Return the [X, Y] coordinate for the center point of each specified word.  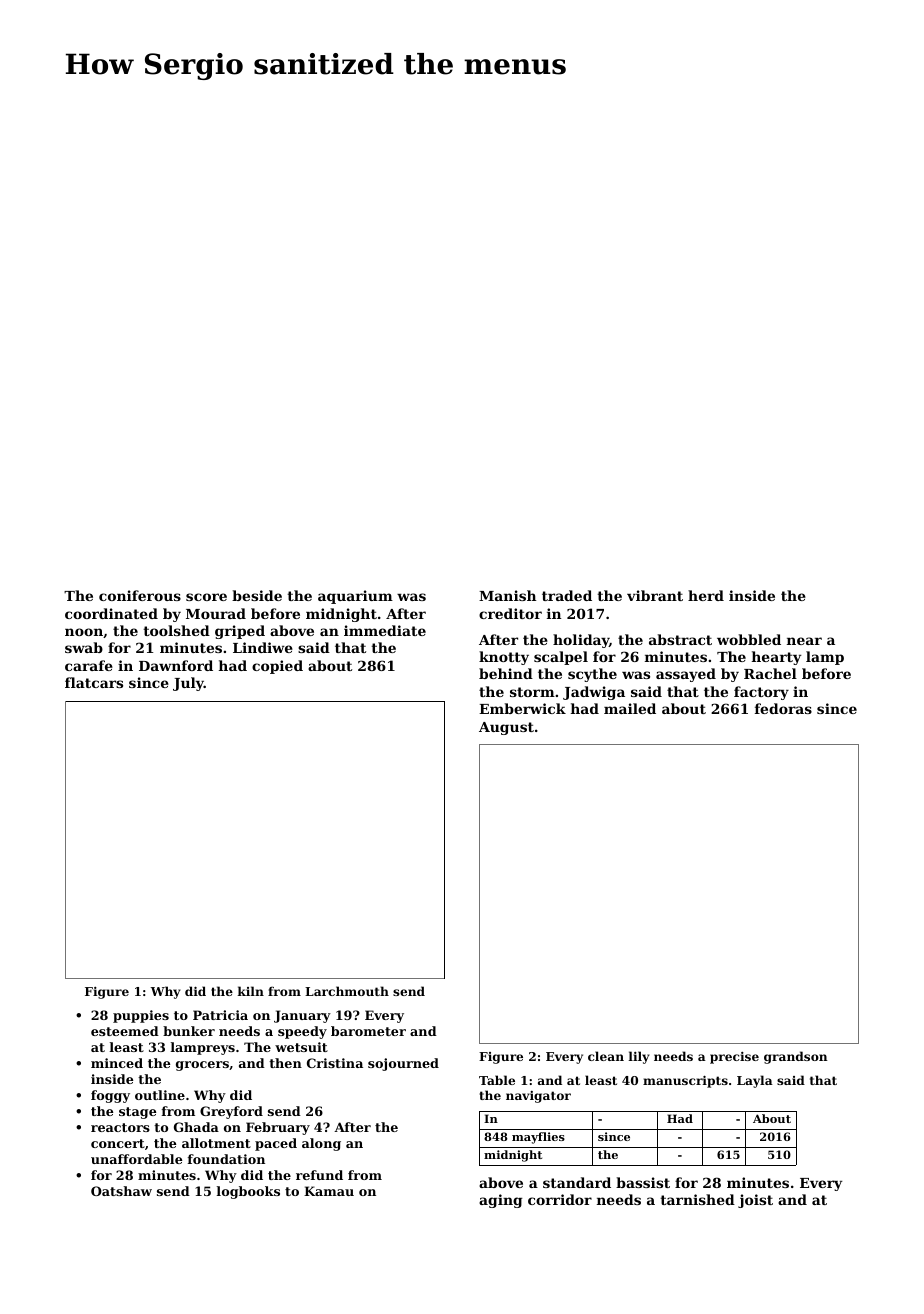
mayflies [538, 1138]
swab [84, 647]
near [804, 641]
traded [567, 595]
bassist [643, 1182]
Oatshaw [121, 1191]
